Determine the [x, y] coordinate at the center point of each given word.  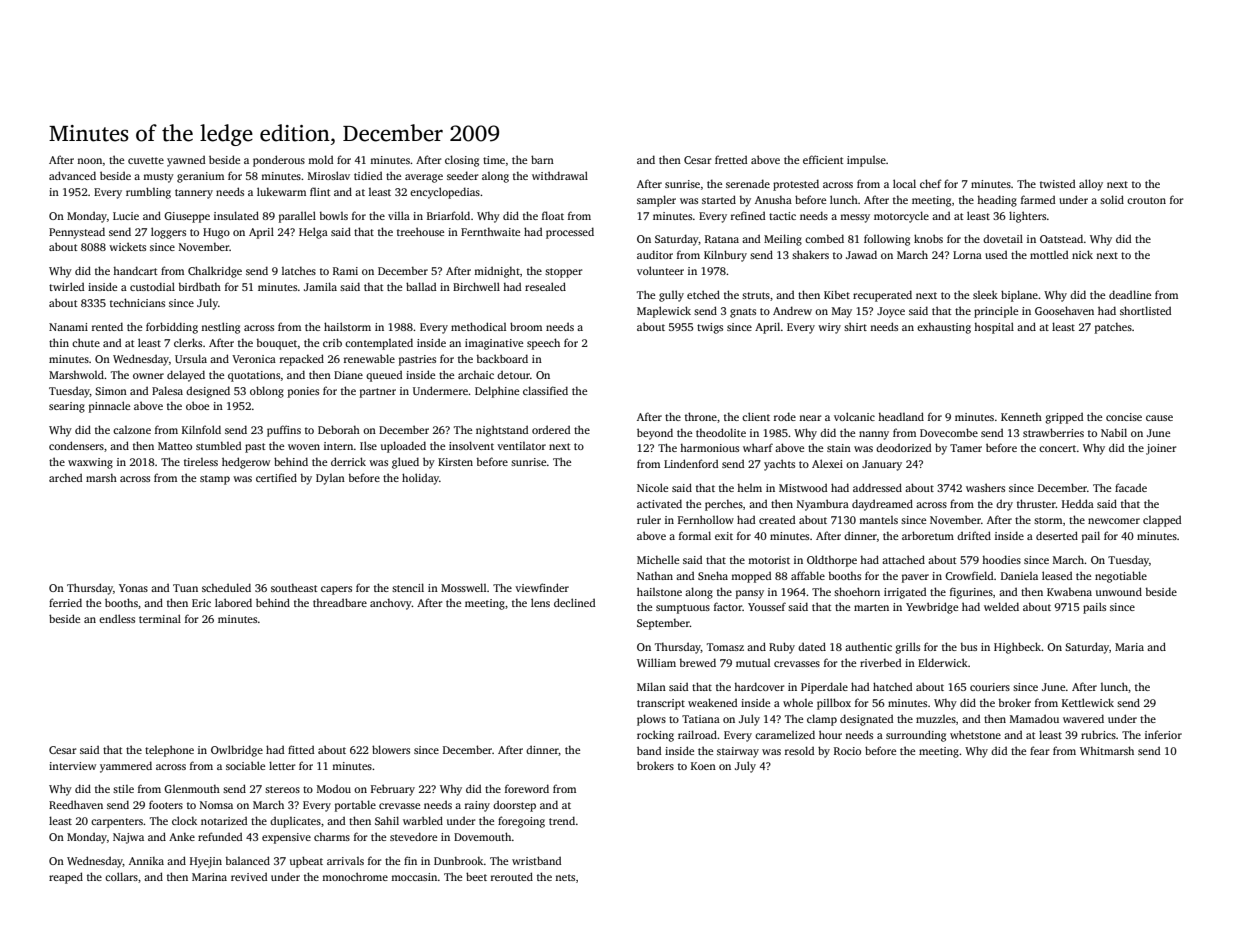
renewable [369, 358]
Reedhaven [76, 804]
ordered [551, 429]
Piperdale [824, 688]
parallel [297, 217]
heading [997, 201]
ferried [65, 602]
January [882, 465]
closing [462, 161]
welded [1001, 606]
